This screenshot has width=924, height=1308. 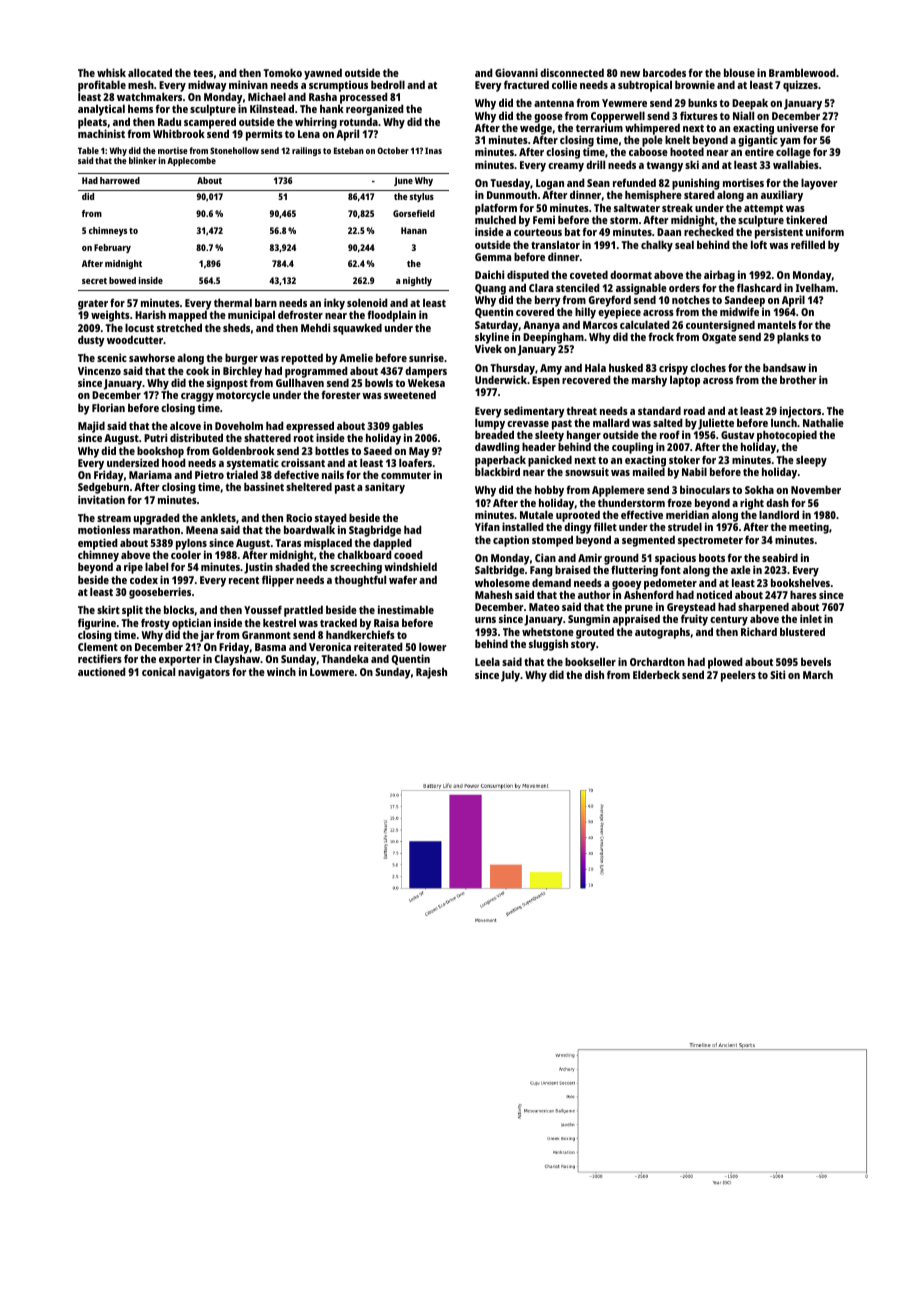 What do you see at coordinates (338, 86) in the screenshot?
I see `scrumptious` at bounding box center [338, 86].
